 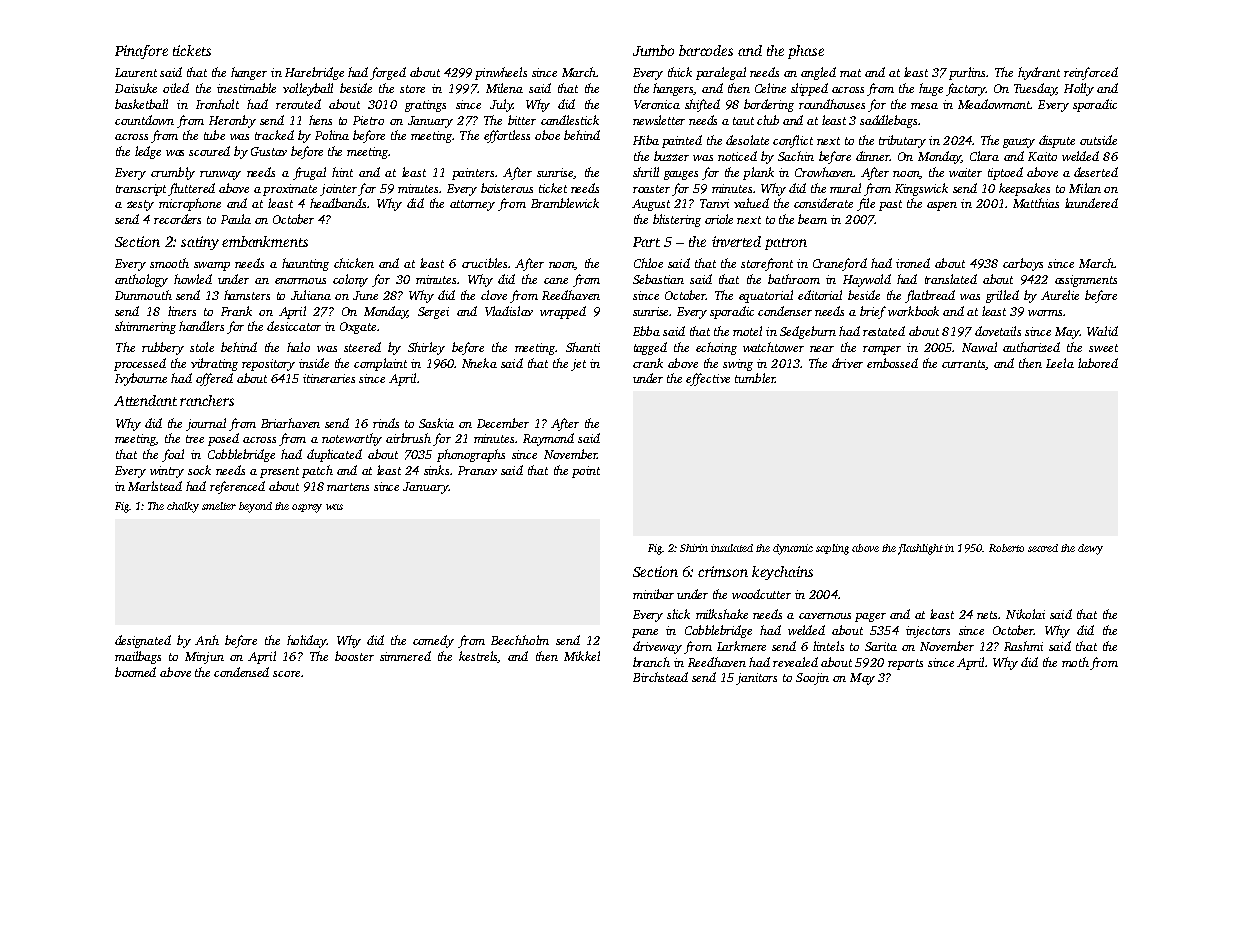 What do you see at coordinates (931, 89) in the image?
I see `huge` at bounding box center [931, 89].
